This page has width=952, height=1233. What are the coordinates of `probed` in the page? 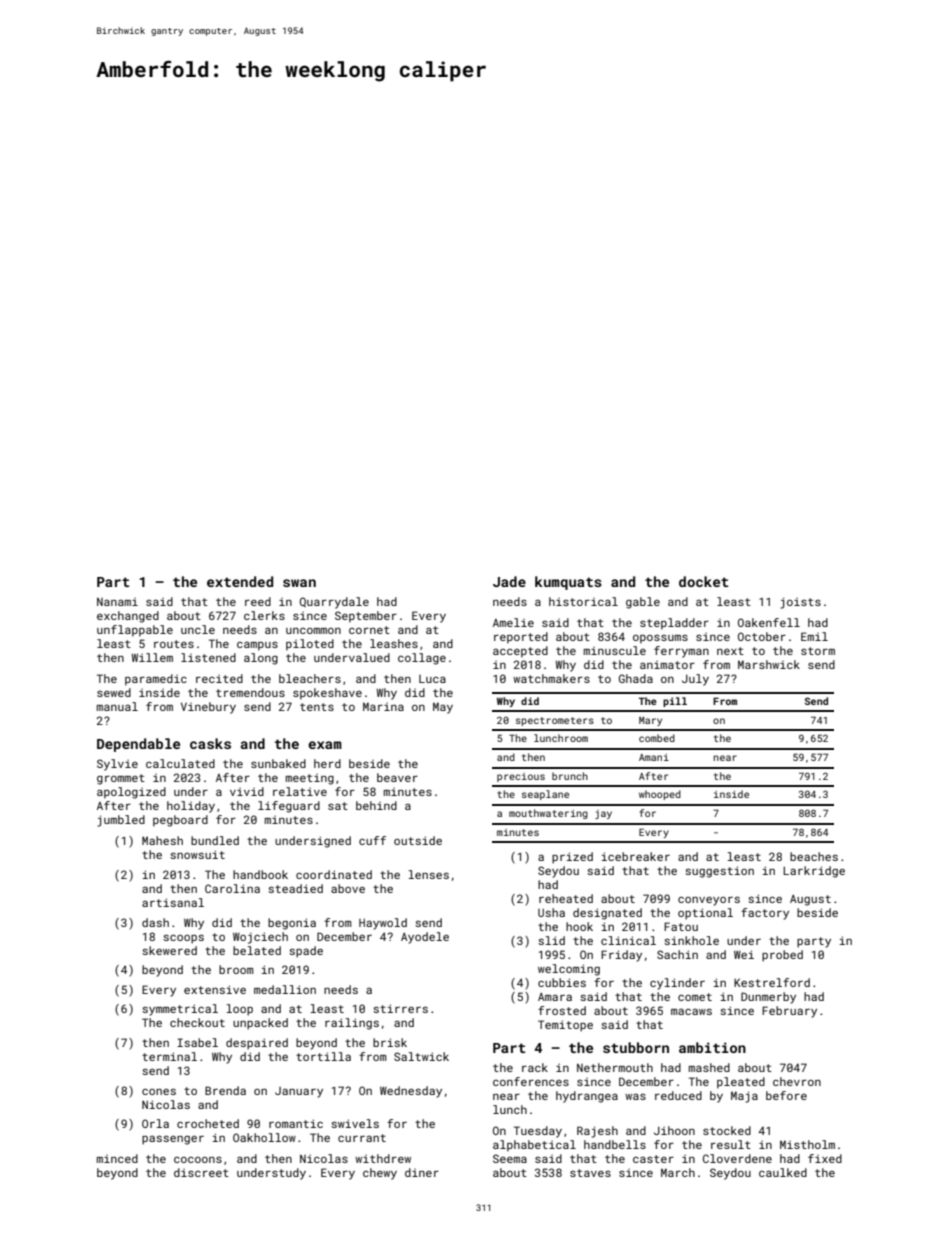 It's located at (782, 956).
